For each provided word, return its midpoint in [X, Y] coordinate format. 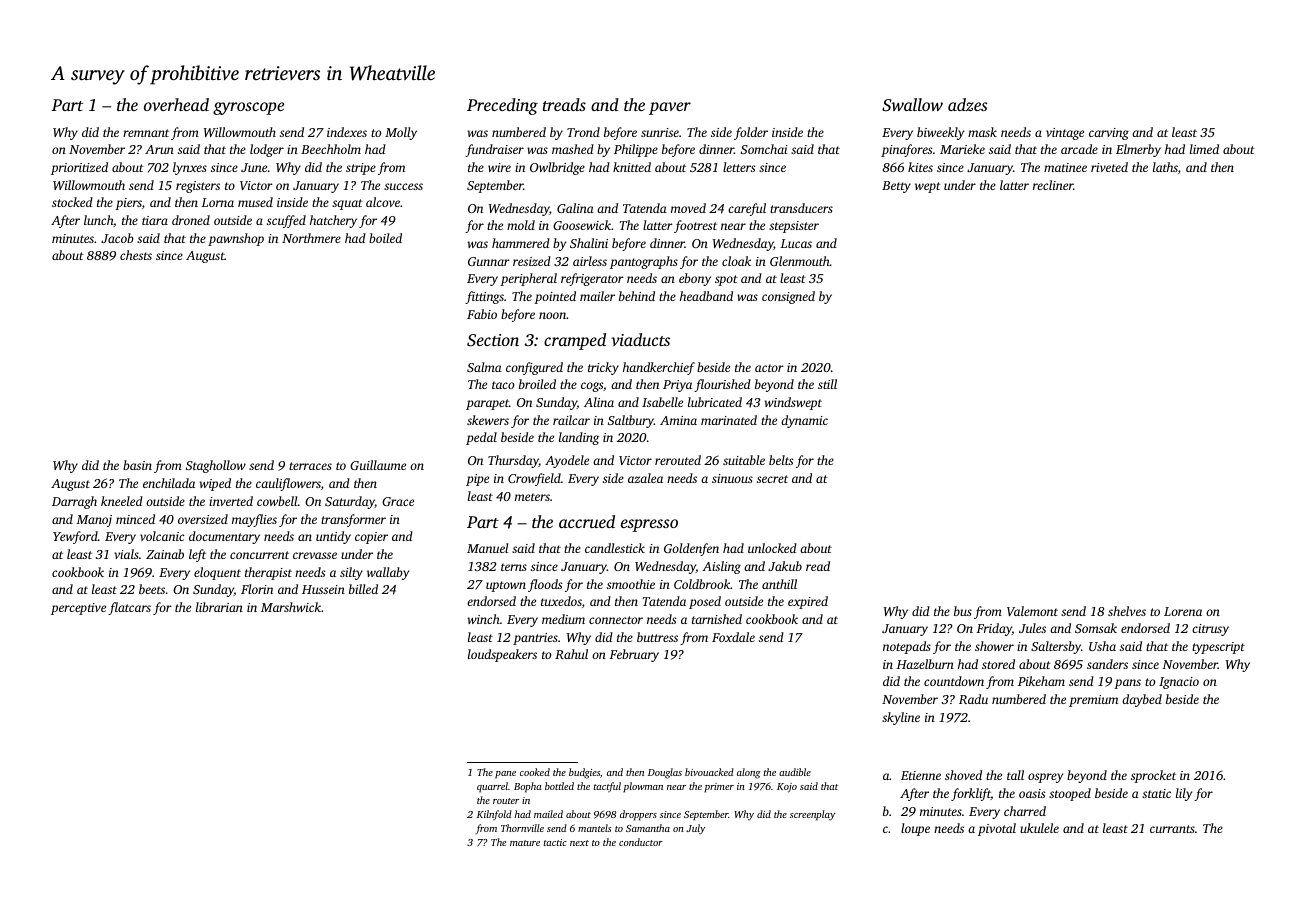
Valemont [1032, 611]
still [827, 384]
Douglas [665, 773]
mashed [573, 149]
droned [191, 220]
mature [525, 843]
